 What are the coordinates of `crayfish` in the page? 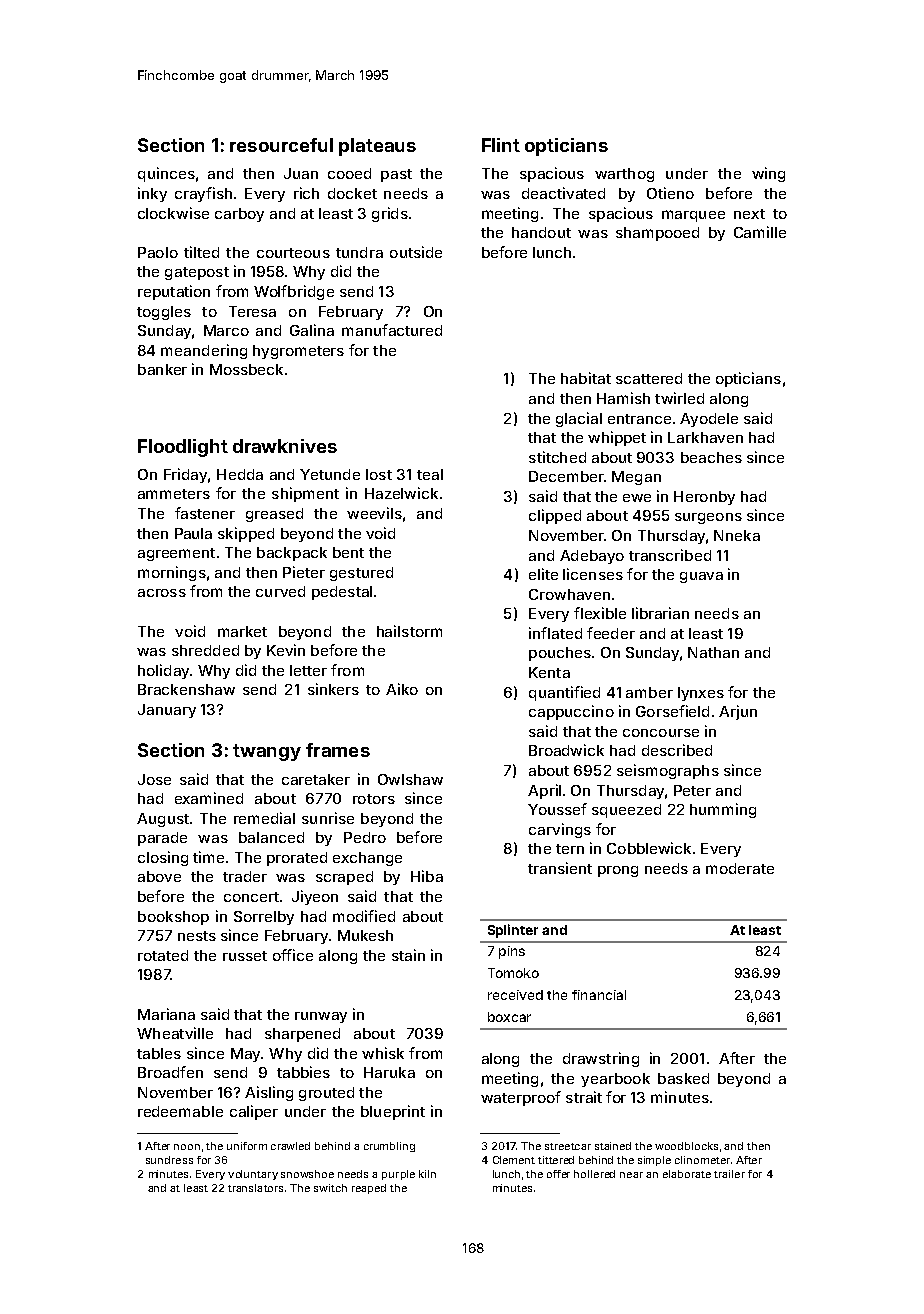 It's located at (203, 194).
